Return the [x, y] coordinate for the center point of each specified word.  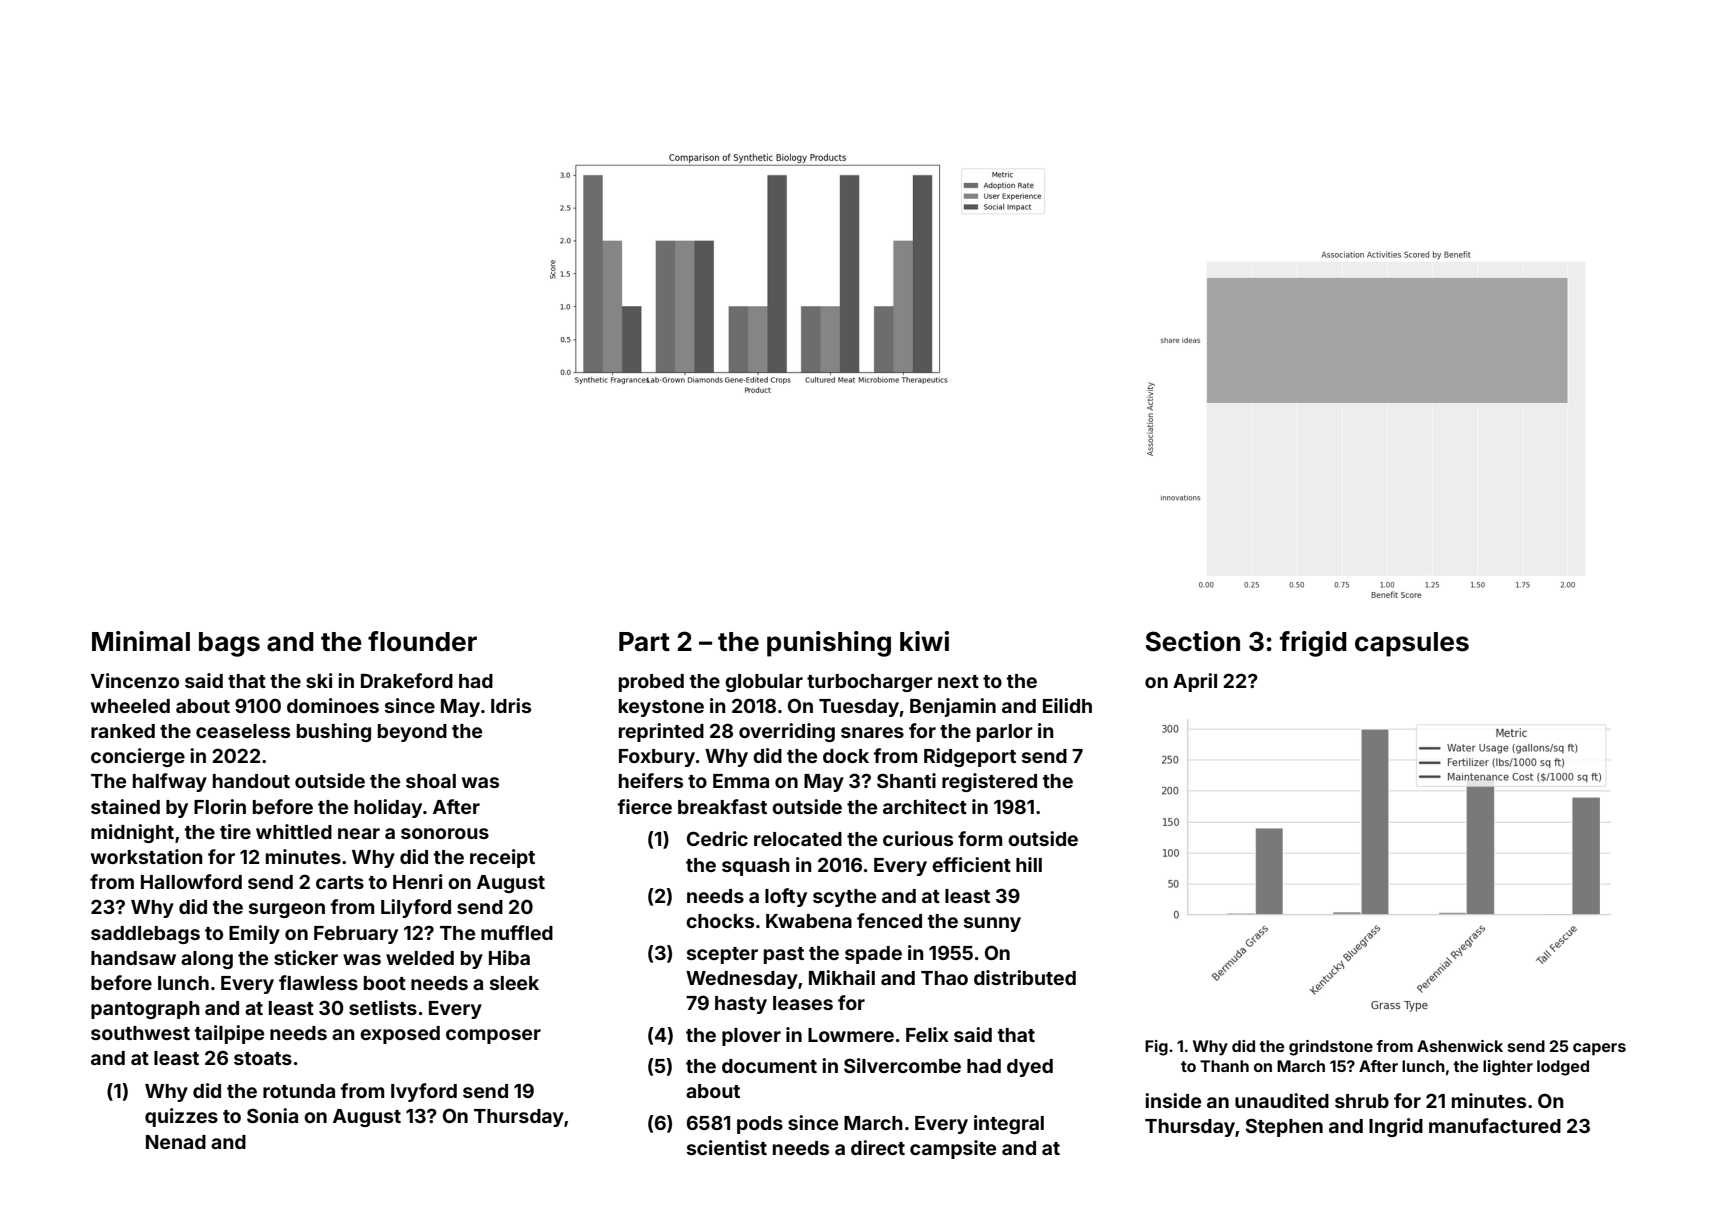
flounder [422, 641]
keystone [661, 708]
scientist [727, 1147]
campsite [953, 1149]
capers [1599, 1049]
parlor [1005, 733]
